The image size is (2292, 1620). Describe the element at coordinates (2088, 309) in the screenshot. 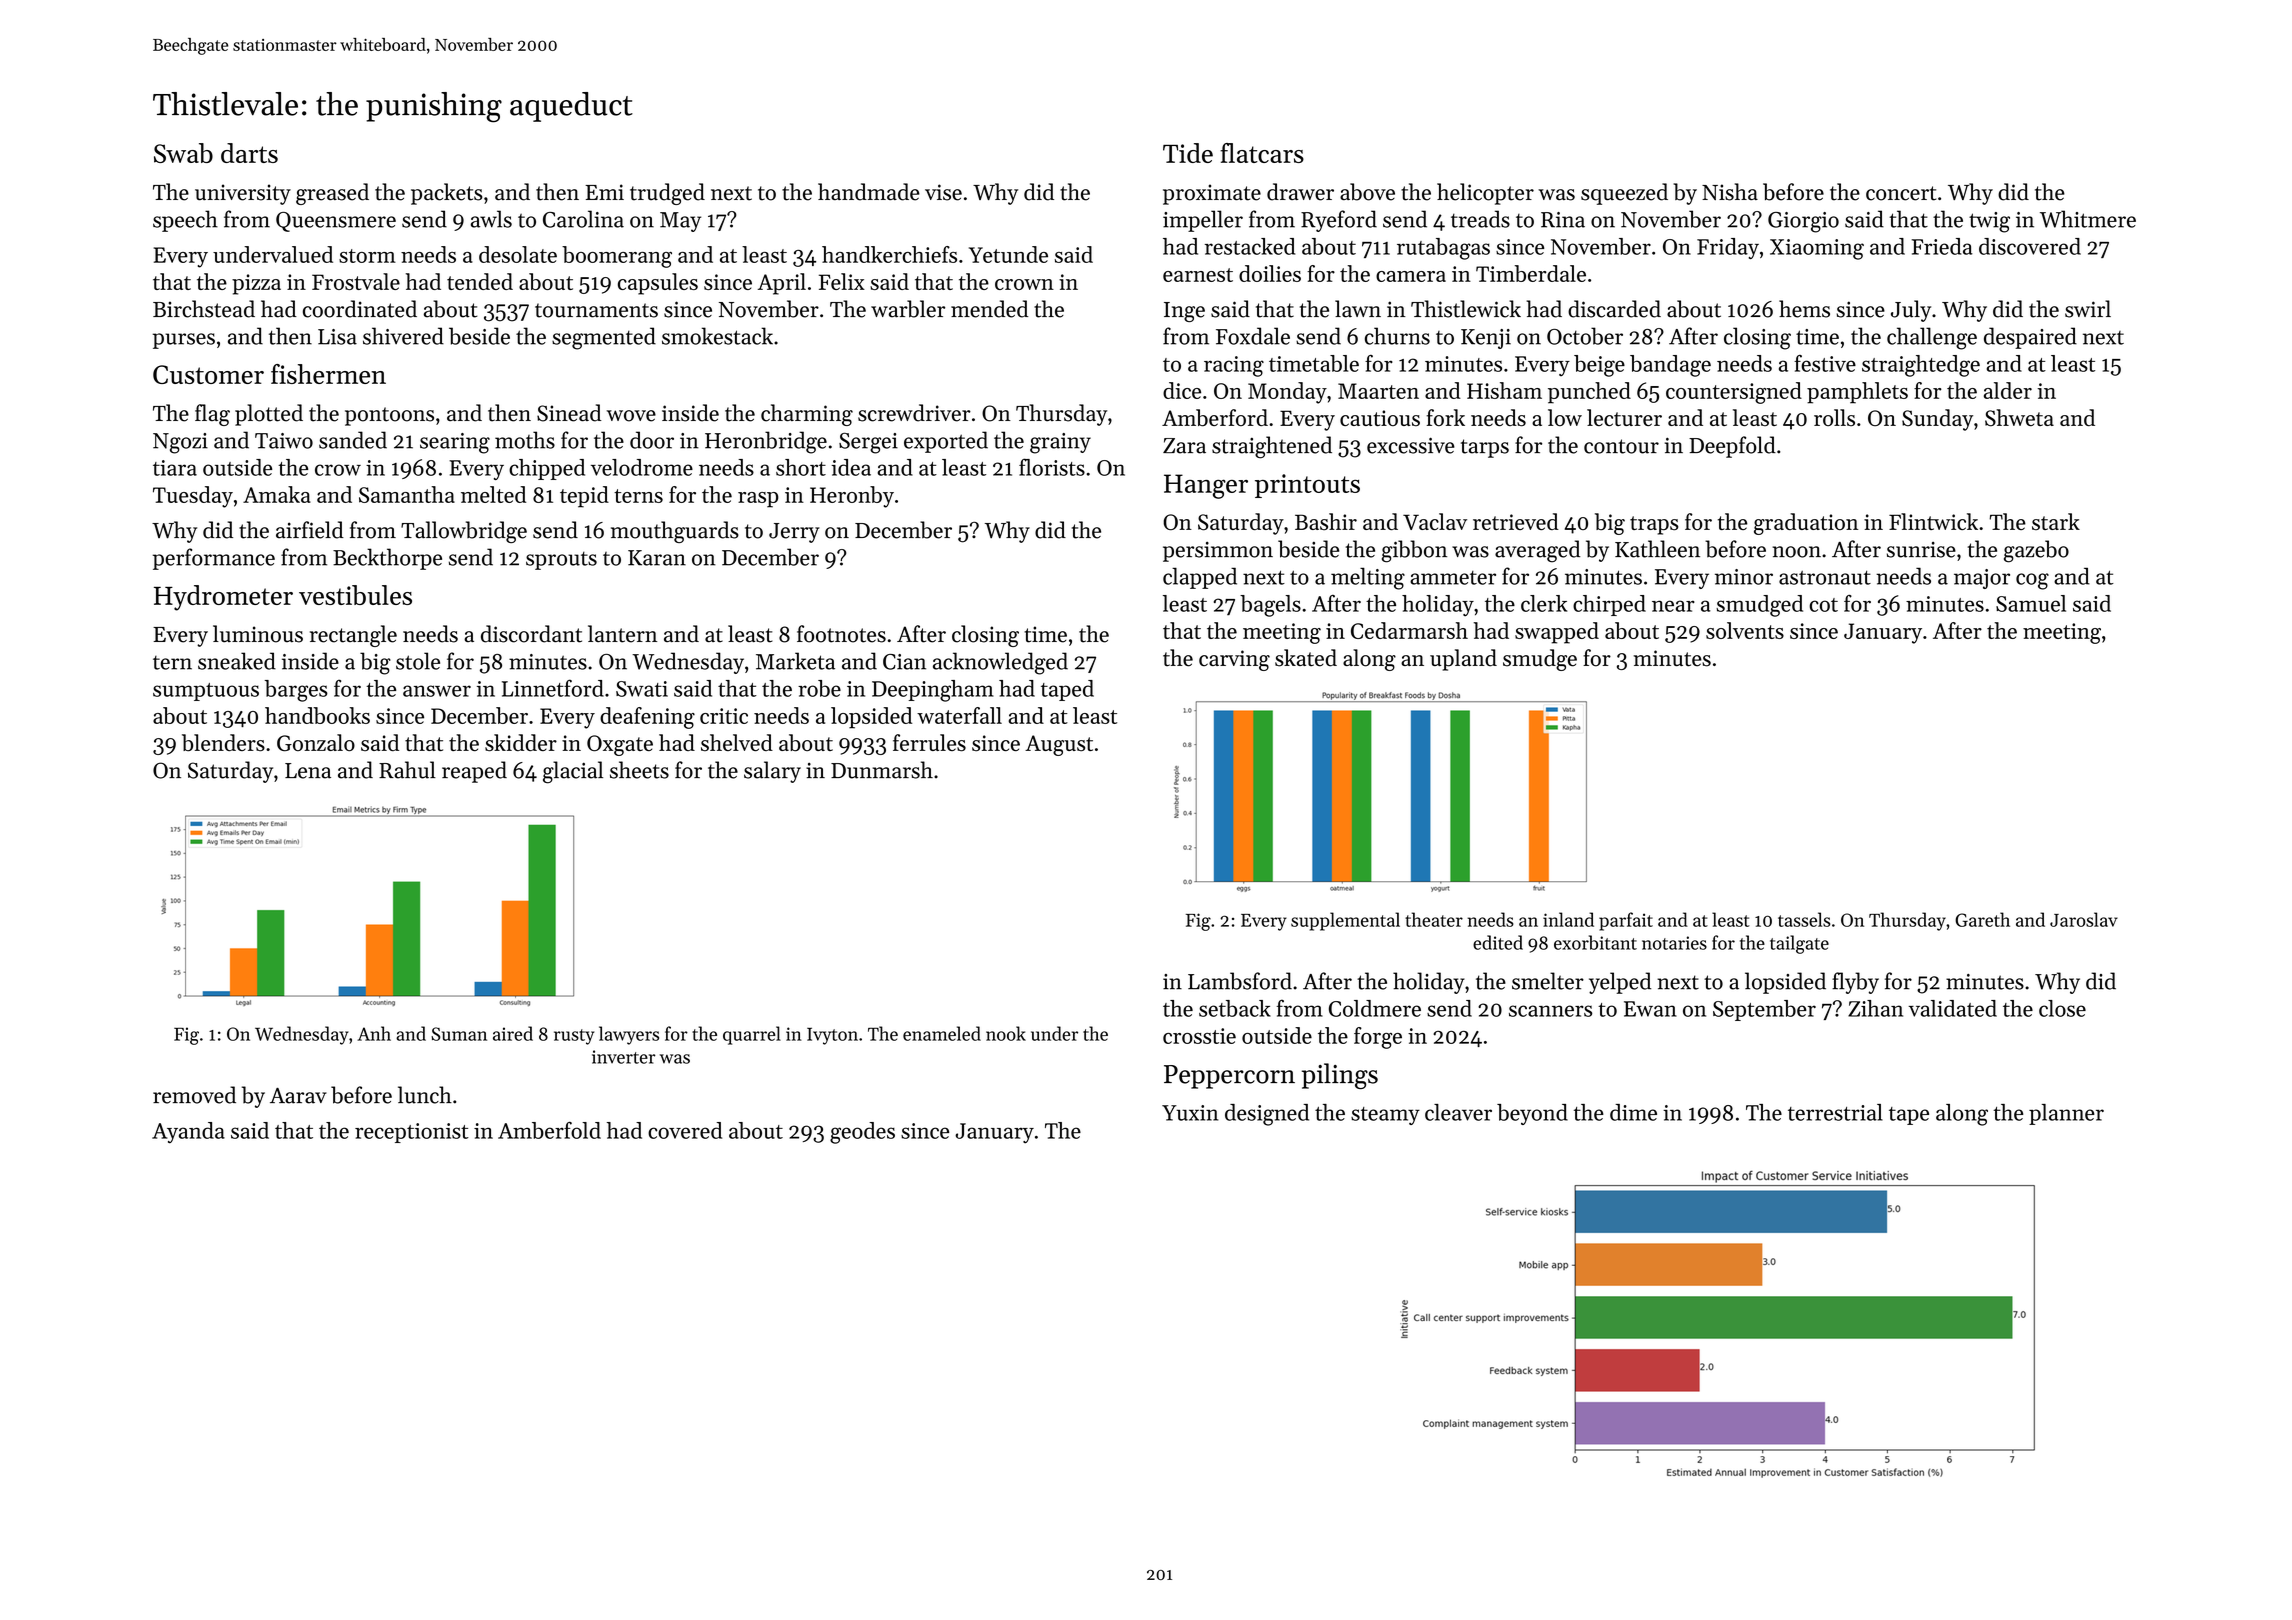

I see `swirl` at that location.
